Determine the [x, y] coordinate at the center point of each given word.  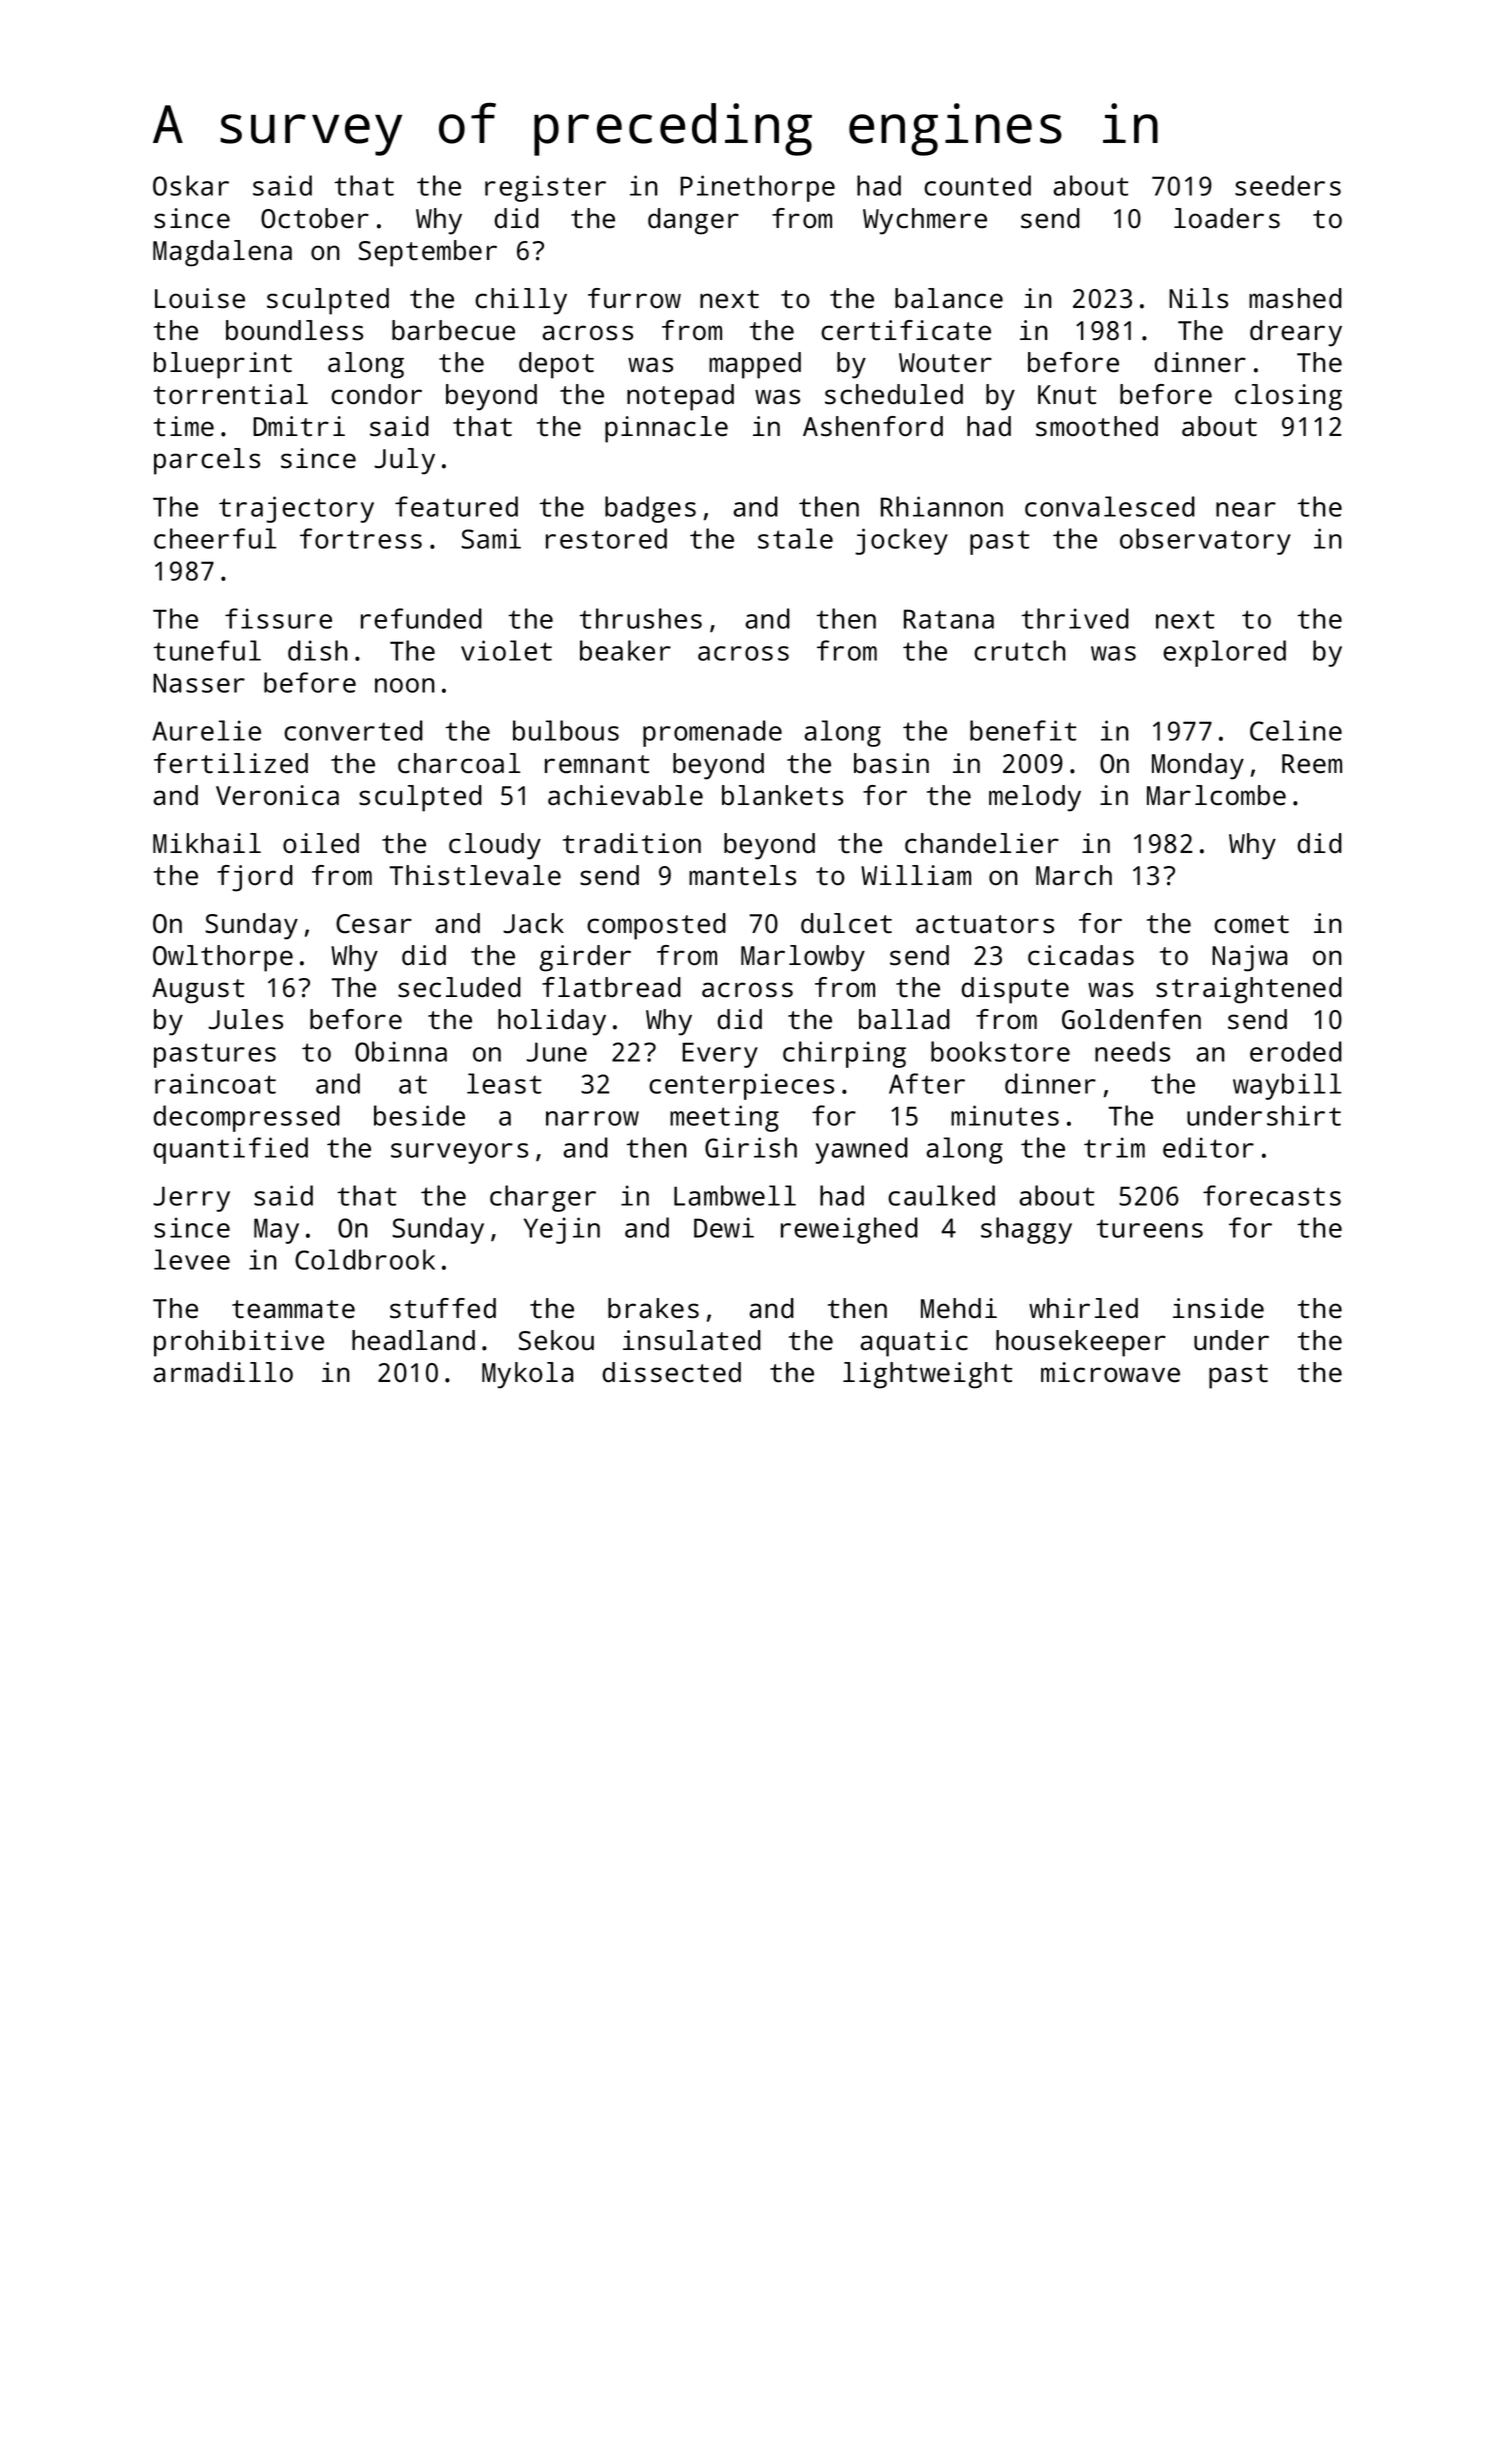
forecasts [1272, 1195]
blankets [782, 795]
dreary [1296, 333]
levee [192, 1259]
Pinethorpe [757, 188]
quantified [230, 1150]
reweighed [849, 1230]
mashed [1295, 298]
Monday [1198, 766]
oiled [321, 843]
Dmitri [299, 426]
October [315, 218]
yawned [861, 1150]
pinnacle [666, 429]
